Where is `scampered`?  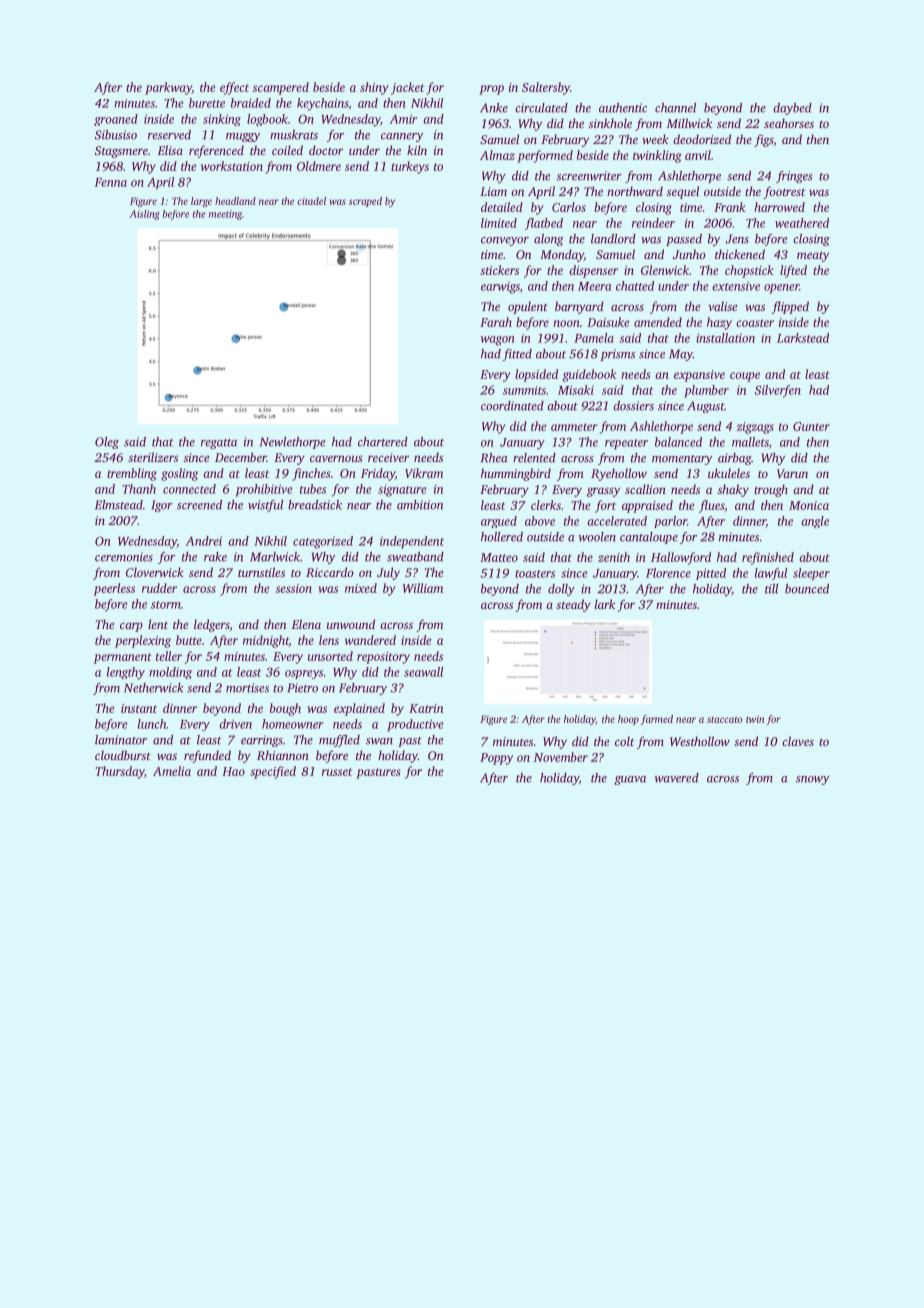
scampered is located at coordinates (281, 88).
